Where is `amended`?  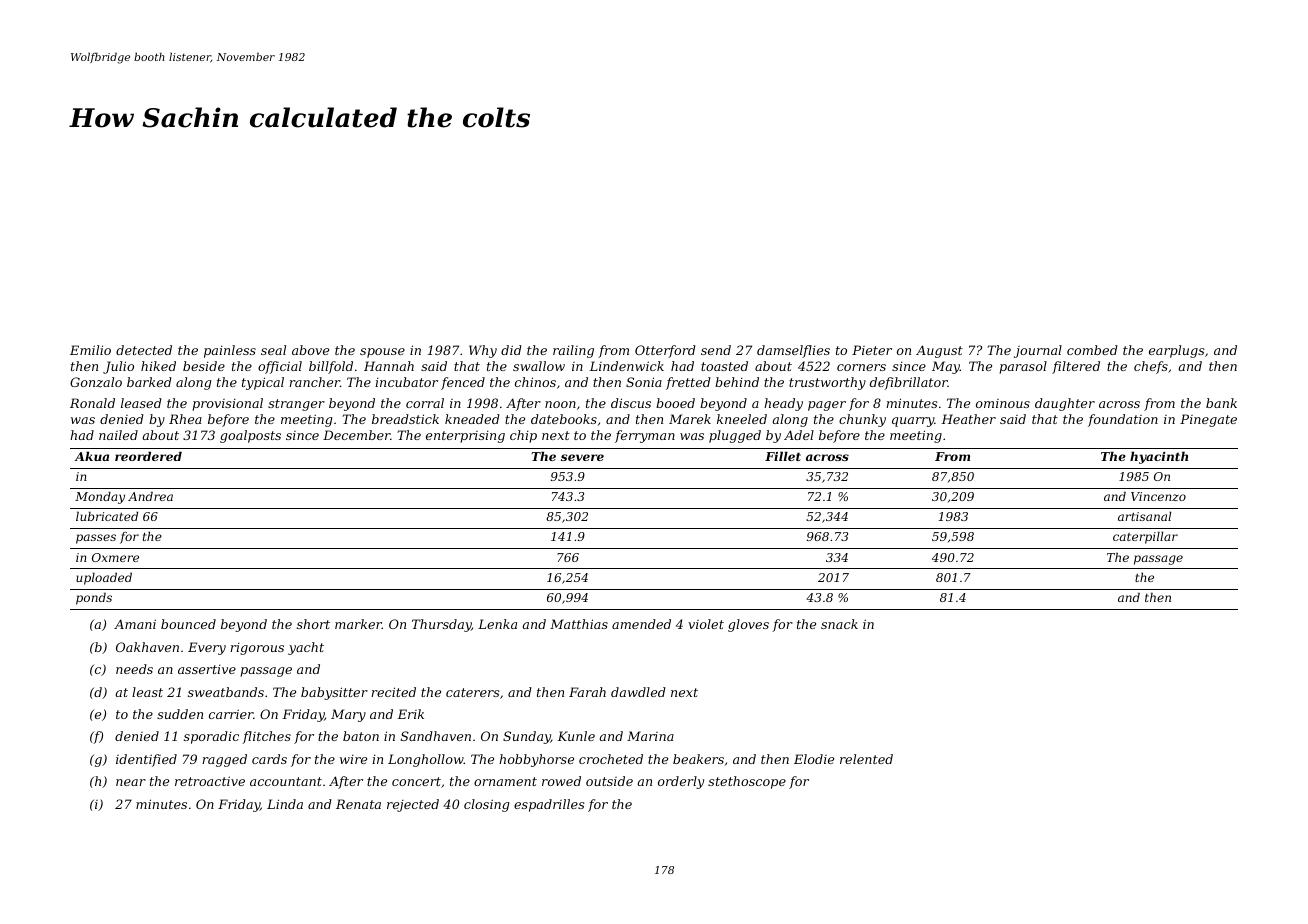
amended is located at coordinates (641, 624).
